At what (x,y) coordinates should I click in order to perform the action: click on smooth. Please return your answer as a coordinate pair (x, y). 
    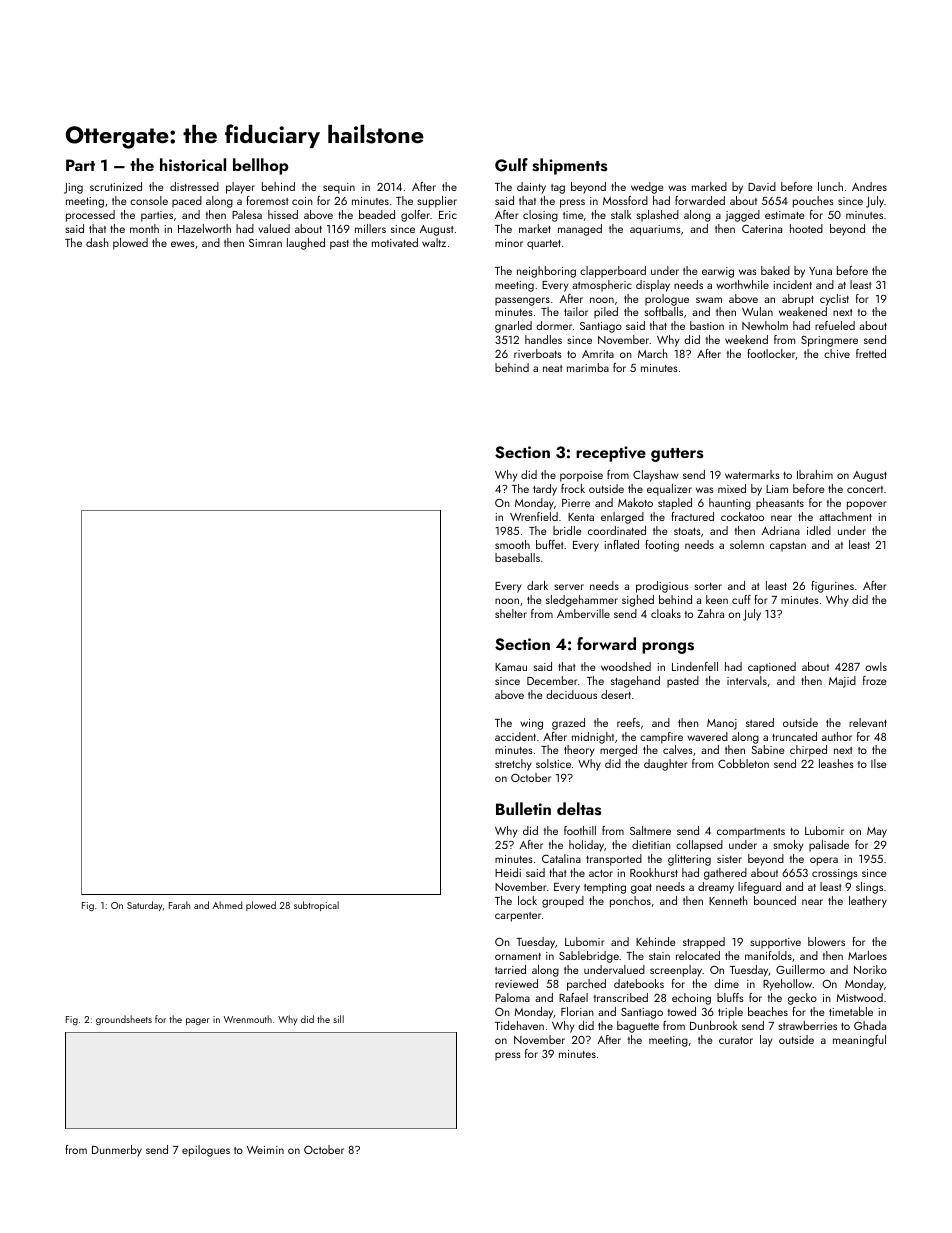
    Looking at the image, I should click on (512, 544).
